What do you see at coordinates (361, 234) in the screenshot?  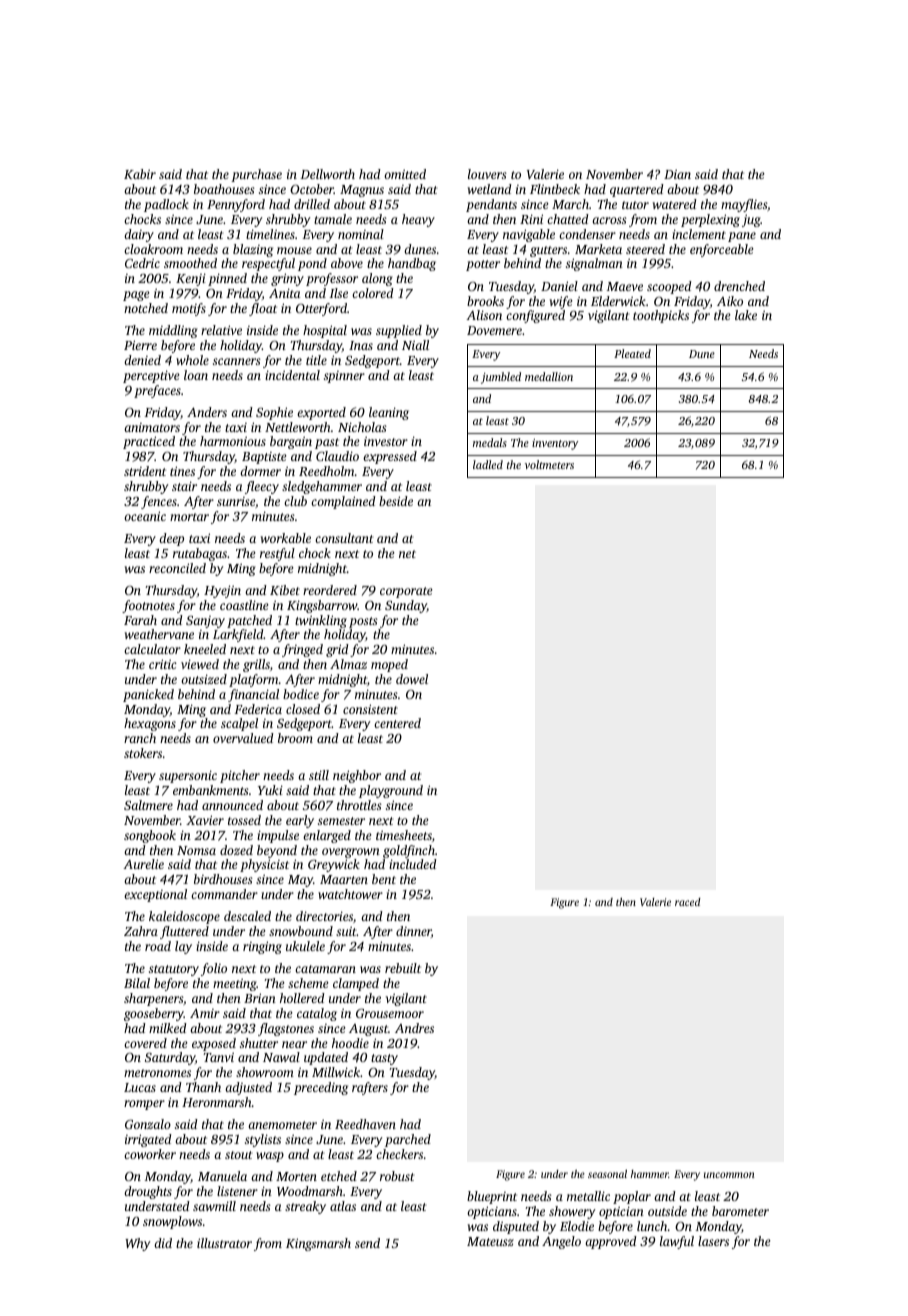 I see `nominal` at bounding box center [361, 234].
